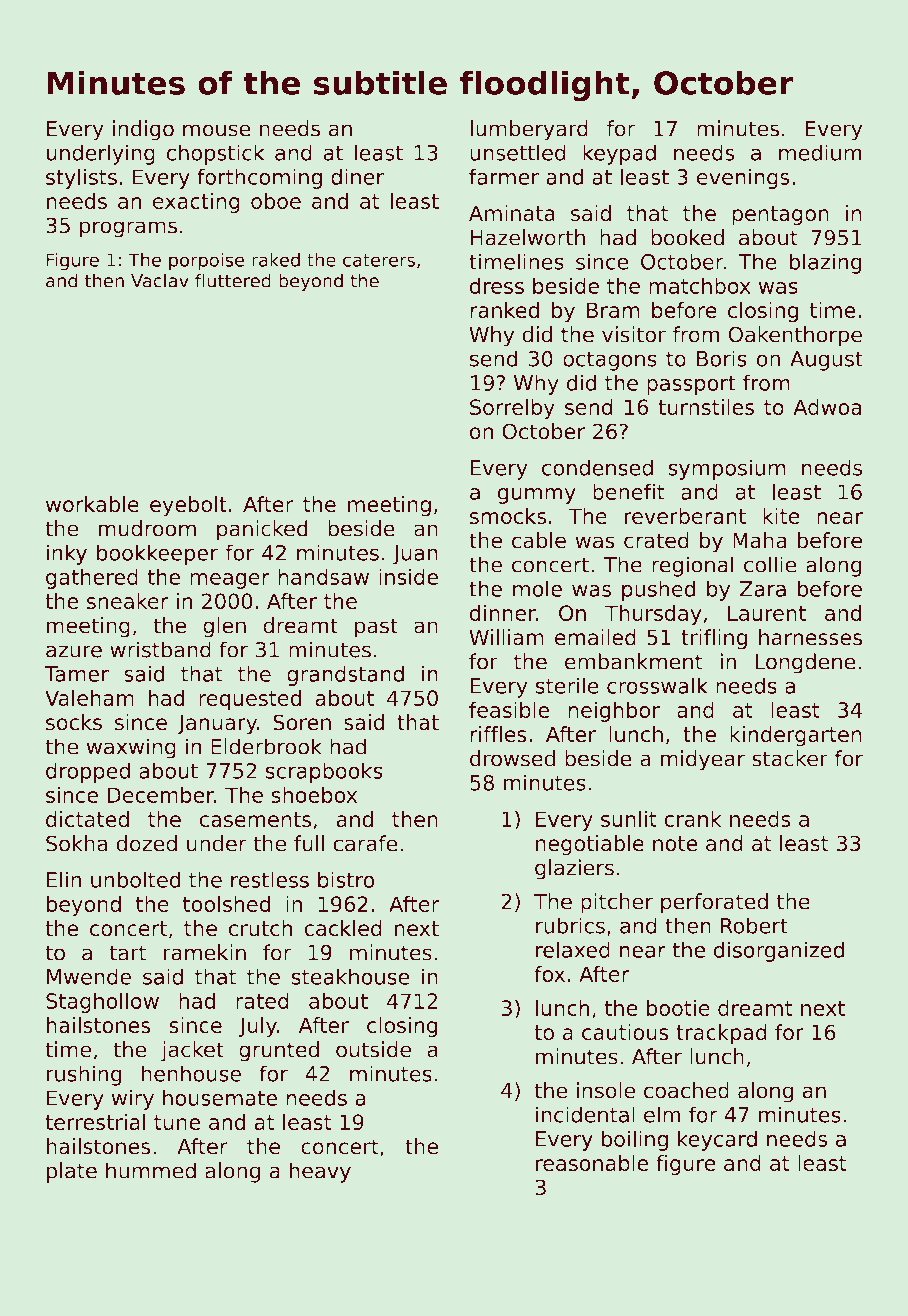  I want to click on kite, so click(781, 516).
